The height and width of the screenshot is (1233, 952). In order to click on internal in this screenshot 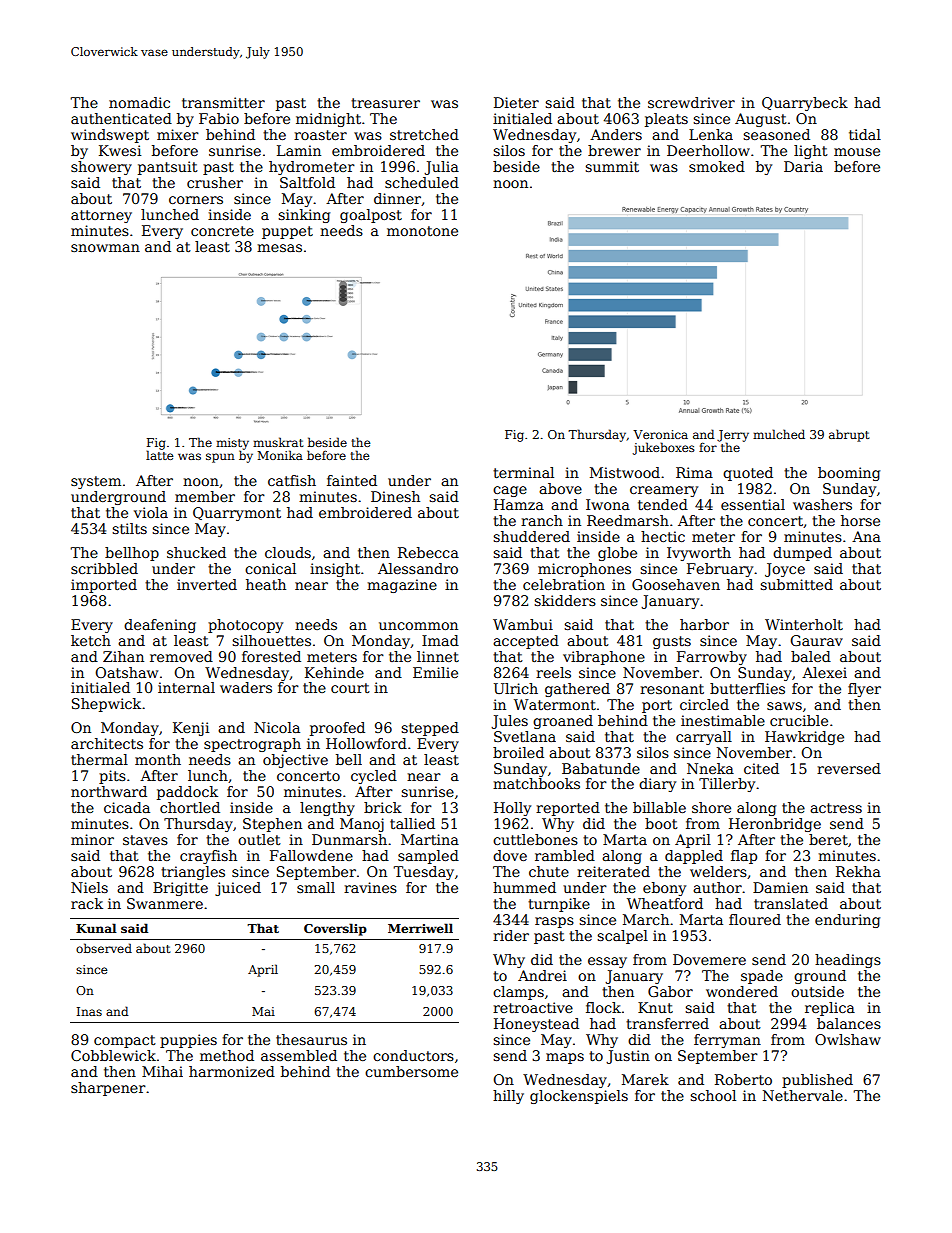, I will do `click(186, 687)`.
